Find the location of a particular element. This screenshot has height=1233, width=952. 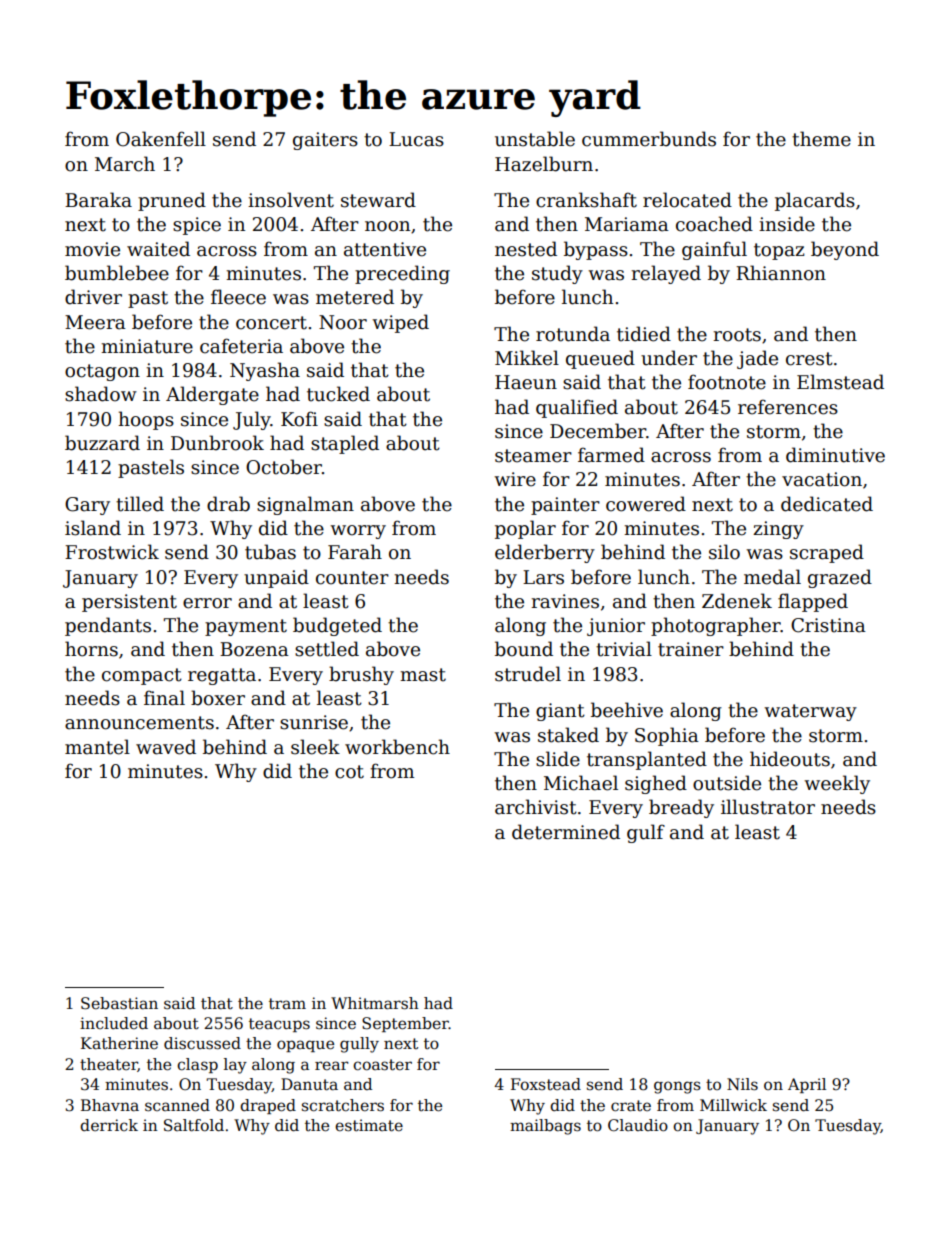

mailbags is located at coordinates (545, 1127).
